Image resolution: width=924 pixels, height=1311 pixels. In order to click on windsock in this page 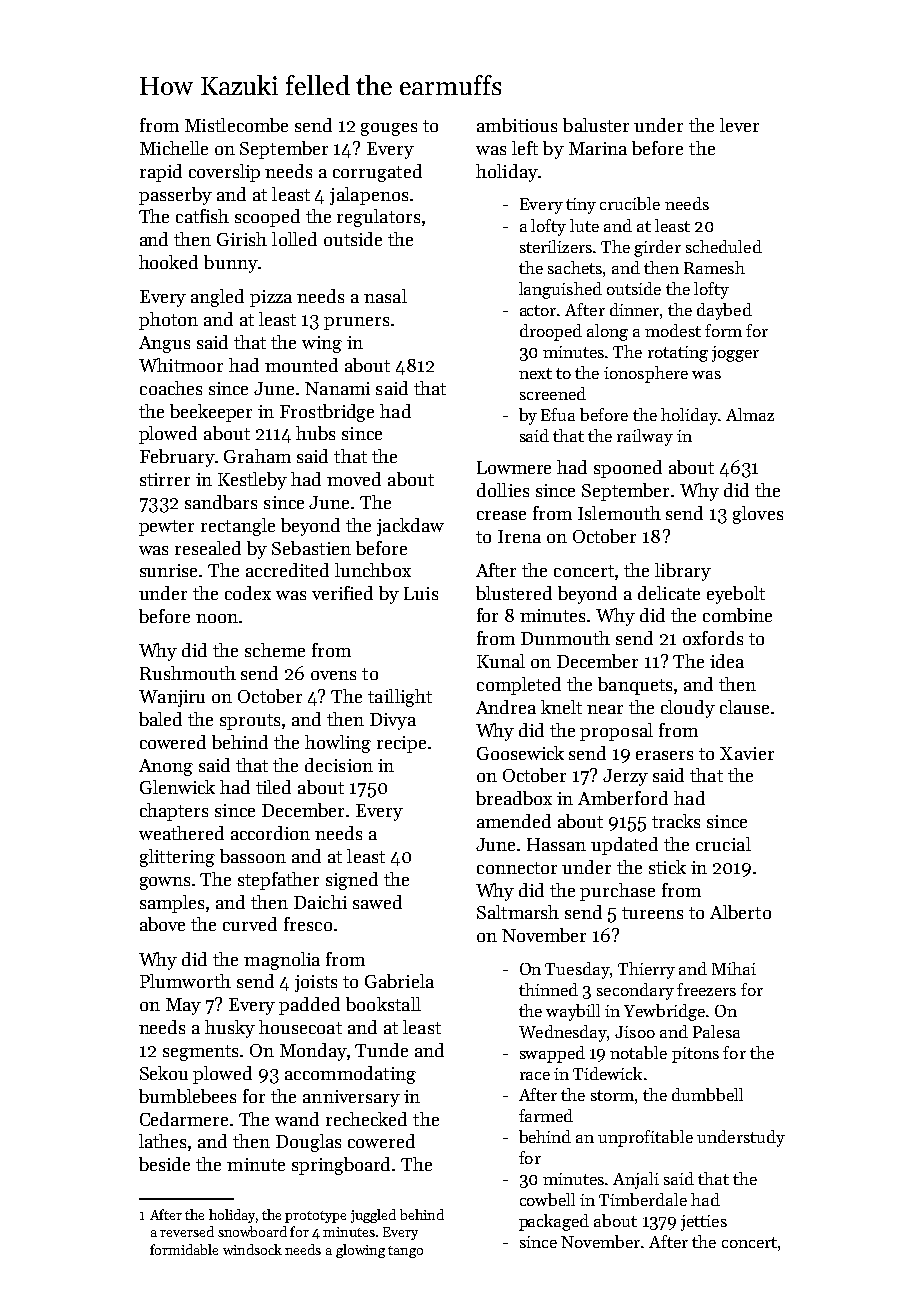, I will do `click(252, 1249)`.
